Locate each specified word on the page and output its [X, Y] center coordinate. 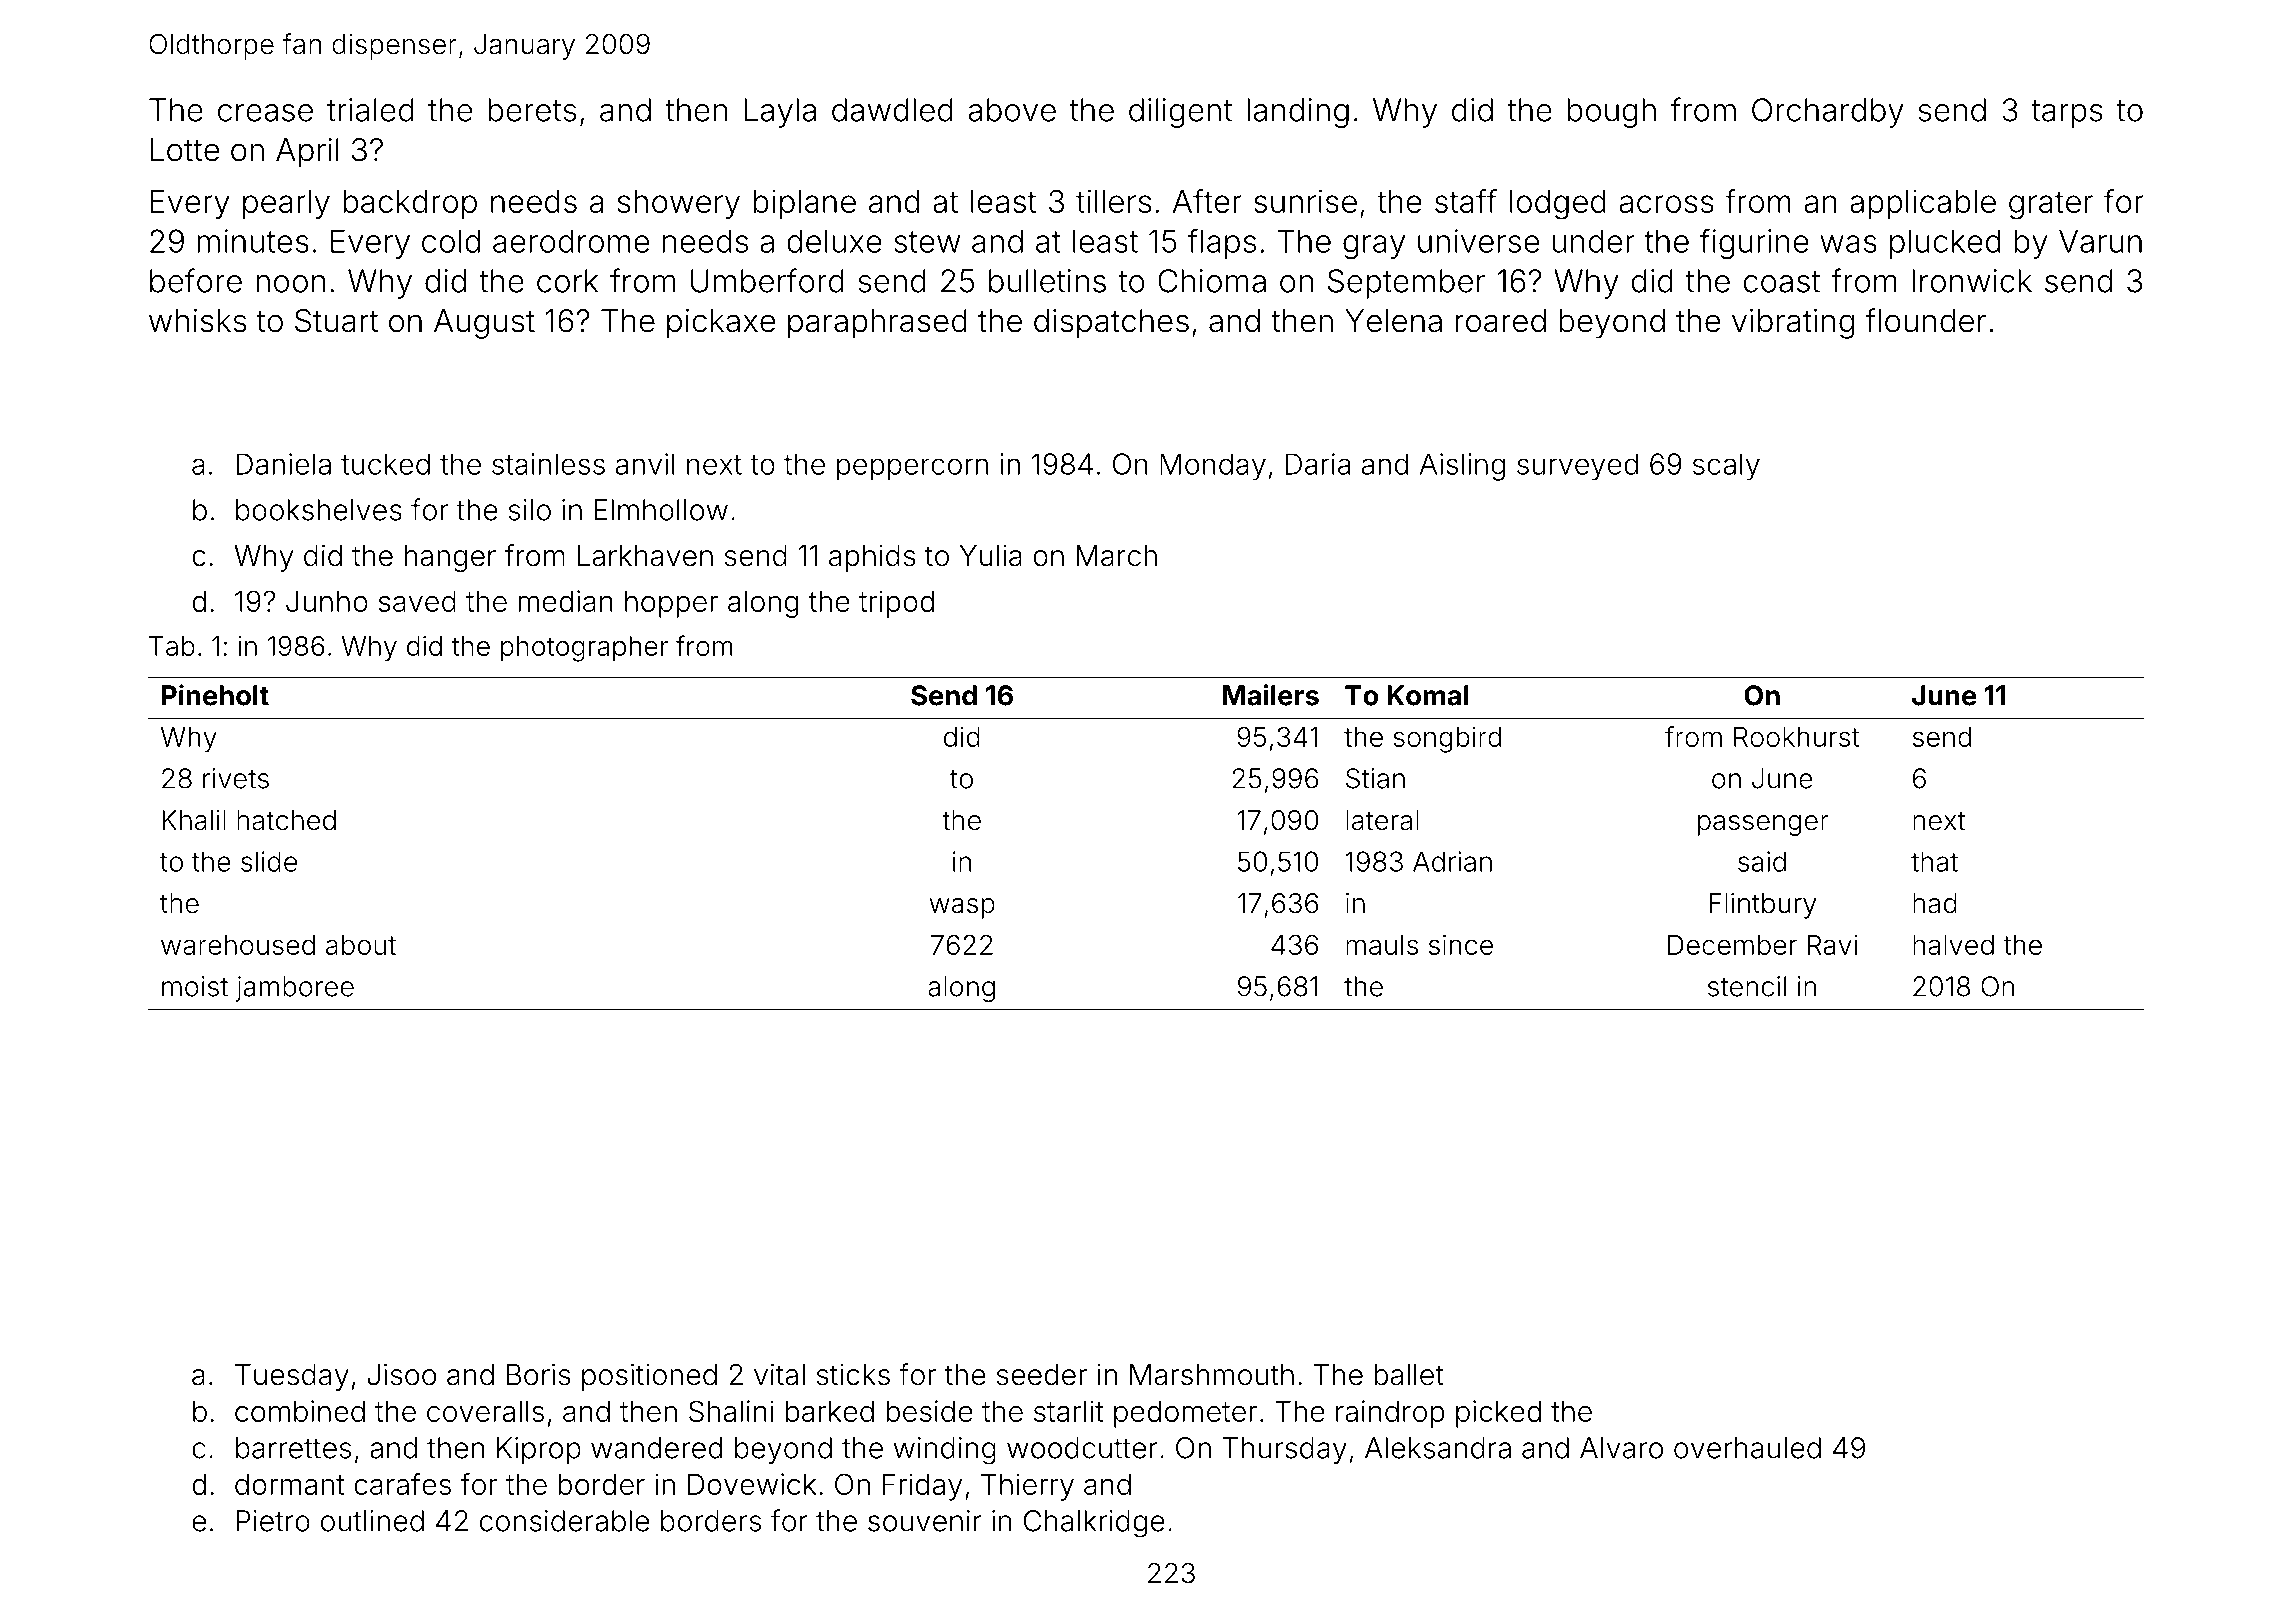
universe [1478, 241]
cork [567, 281]
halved [1953, 945]
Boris [539, 1374]
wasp [962, 908]
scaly [1726, 467]
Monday [1213, 467]
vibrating [1793, 324]
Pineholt [215, 695]
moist [195, 986]
